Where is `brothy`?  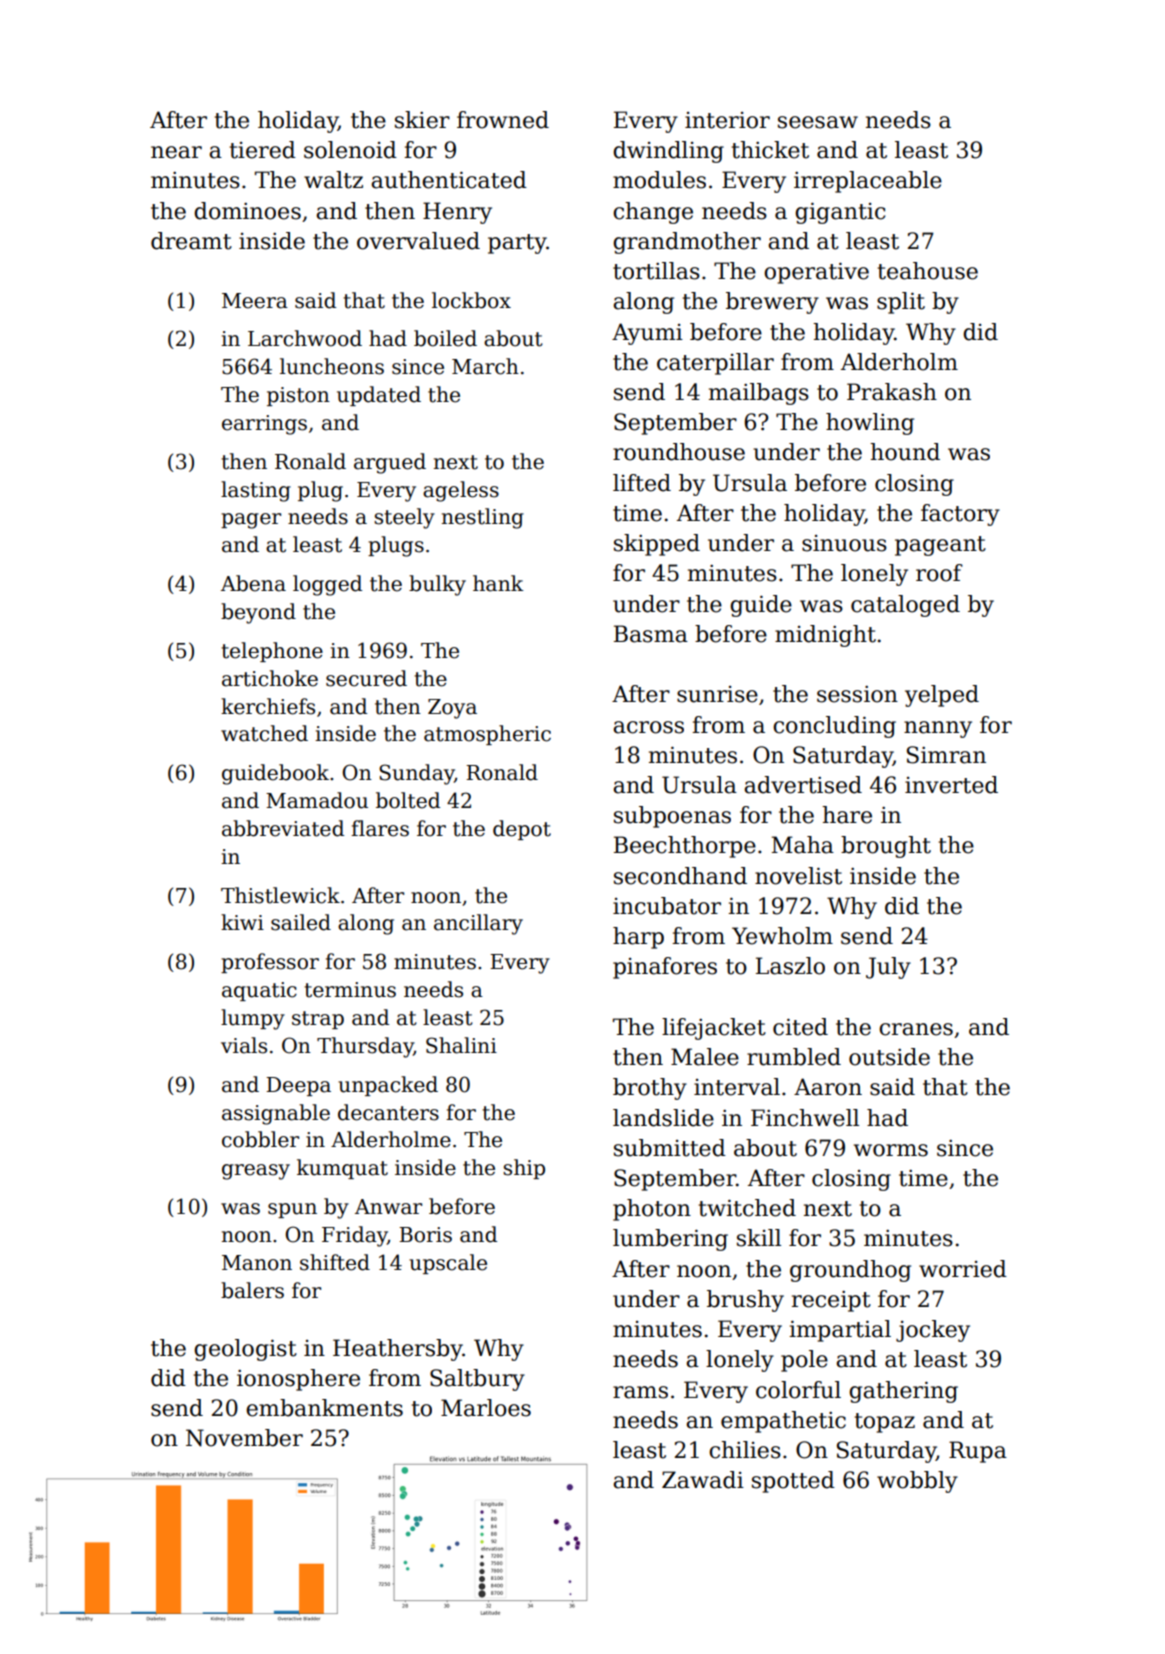 brothy is located at coordinates (650, 1089).
